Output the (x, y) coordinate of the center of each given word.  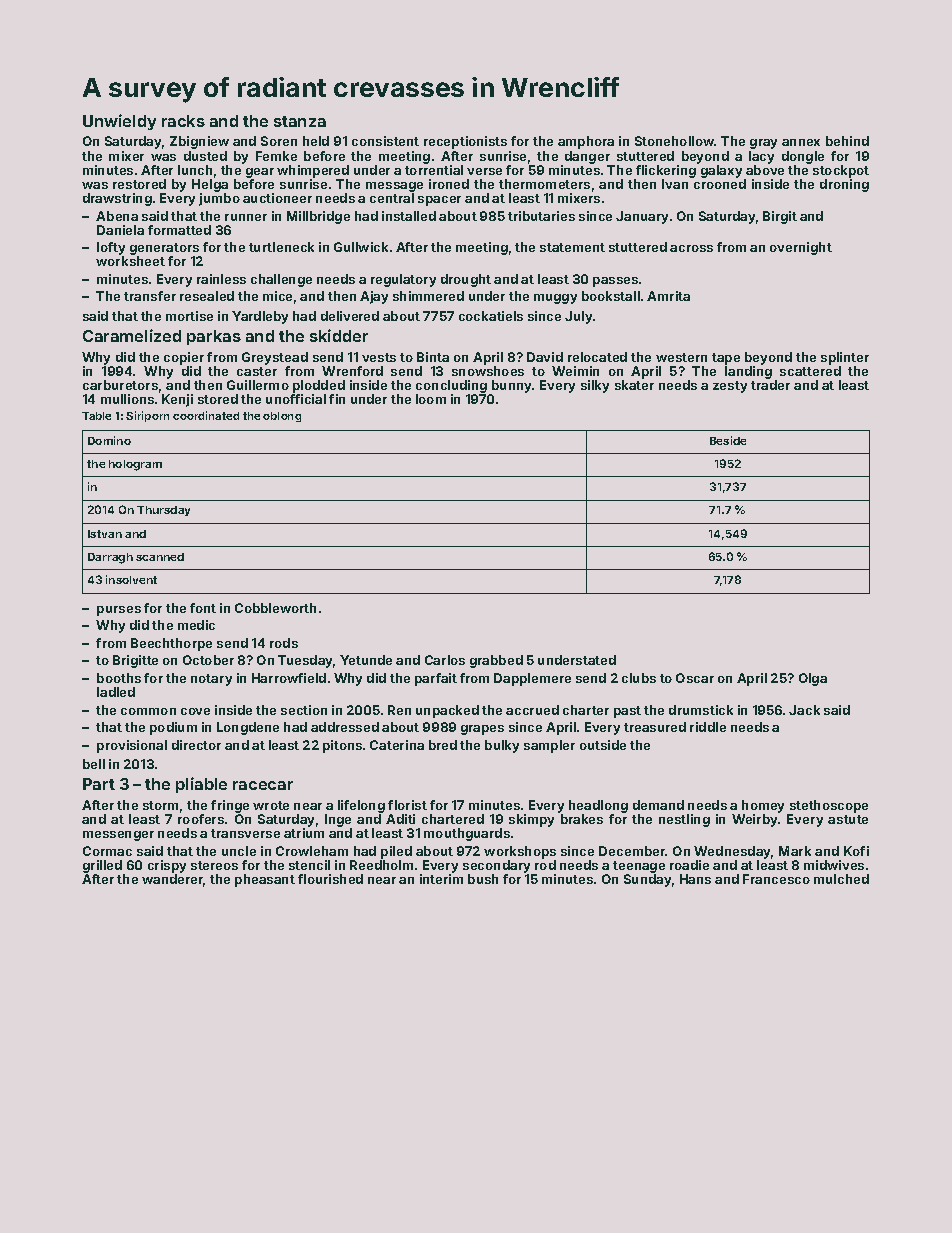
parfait (436, 679)
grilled (102, 866)
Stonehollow (674, 141)
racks (183, 121)
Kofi (856, 851)
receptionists (465, 142)
